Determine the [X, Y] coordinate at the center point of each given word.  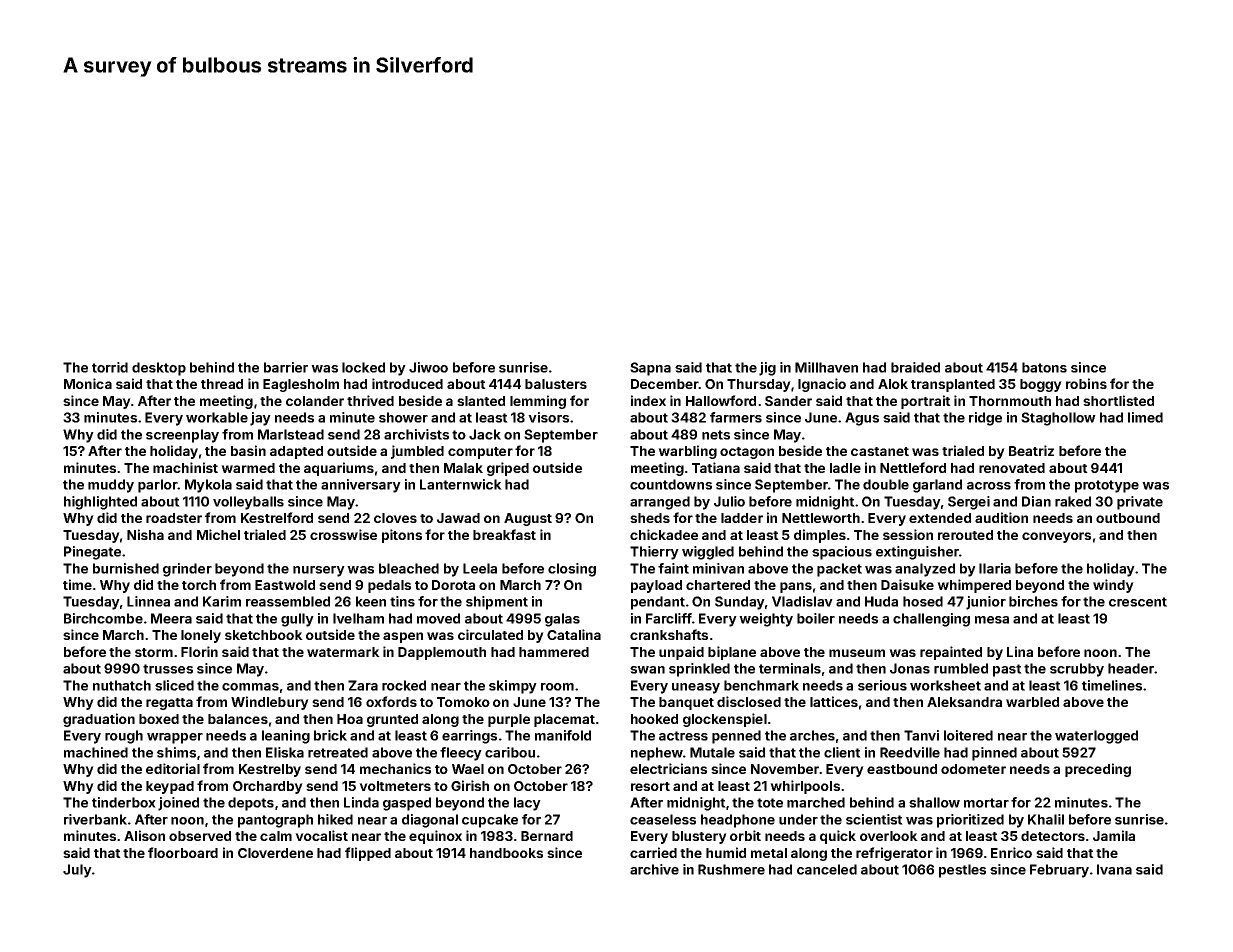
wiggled [708, 553]
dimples [820, 536]
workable [217, 417]
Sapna [650, 369]
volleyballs [248, 503]
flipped [368, 854]
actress [683, 736]
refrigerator [894, 854]
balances [238, 719]
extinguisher [917, 553]
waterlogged [1096, 737]
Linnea [148, 601]
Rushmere [731, 869]
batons [1044, 367]
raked [1073, 501]
